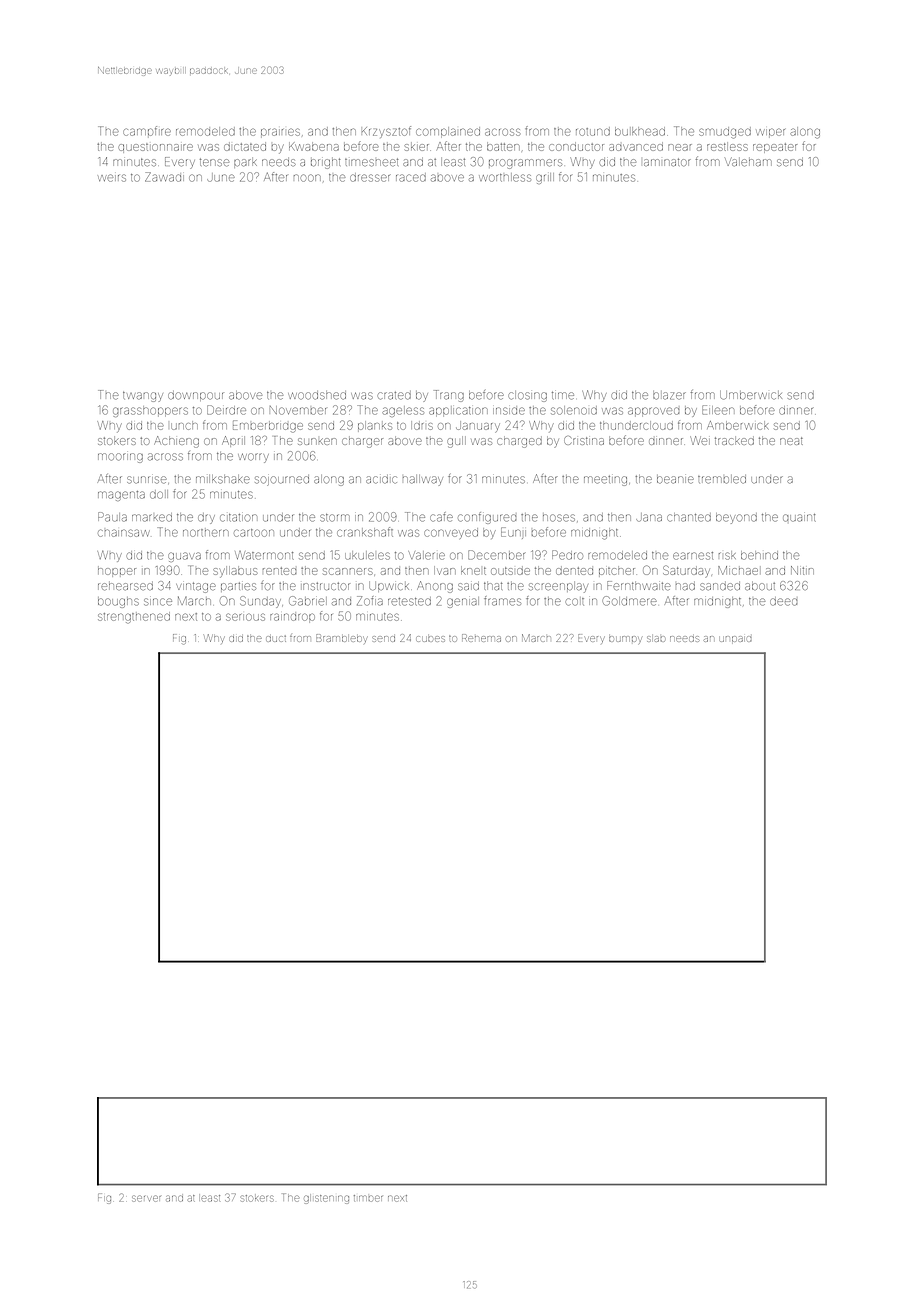  Describe the element at coordinates (394, 395) in the document. I see `crated` at that location.
